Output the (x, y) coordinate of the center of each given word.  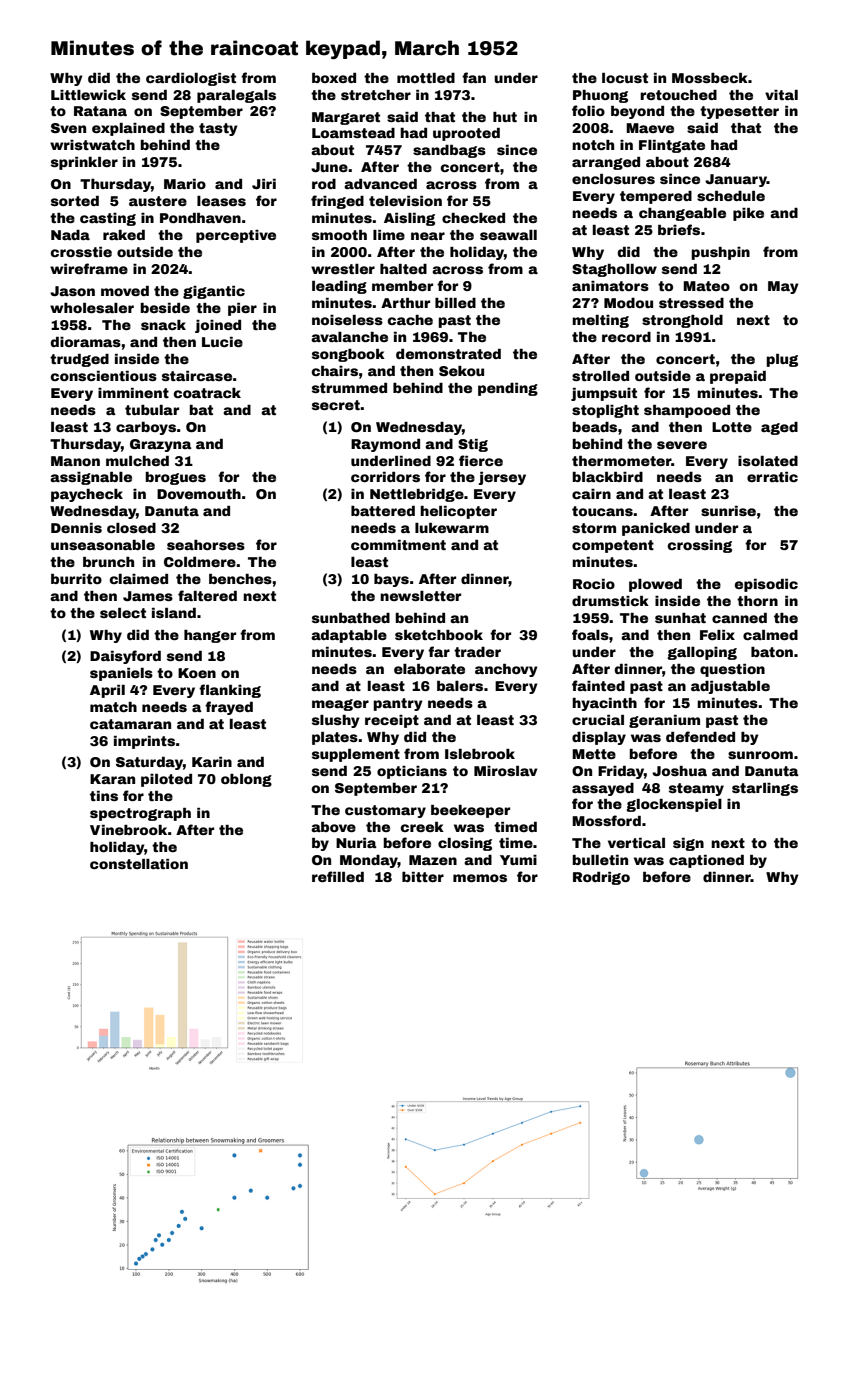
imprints (144, 742)
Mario (185, 184)
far (439, 651)
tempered (656, 197)
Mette (594, 754)
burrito (76, 579)
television (405, 201)
